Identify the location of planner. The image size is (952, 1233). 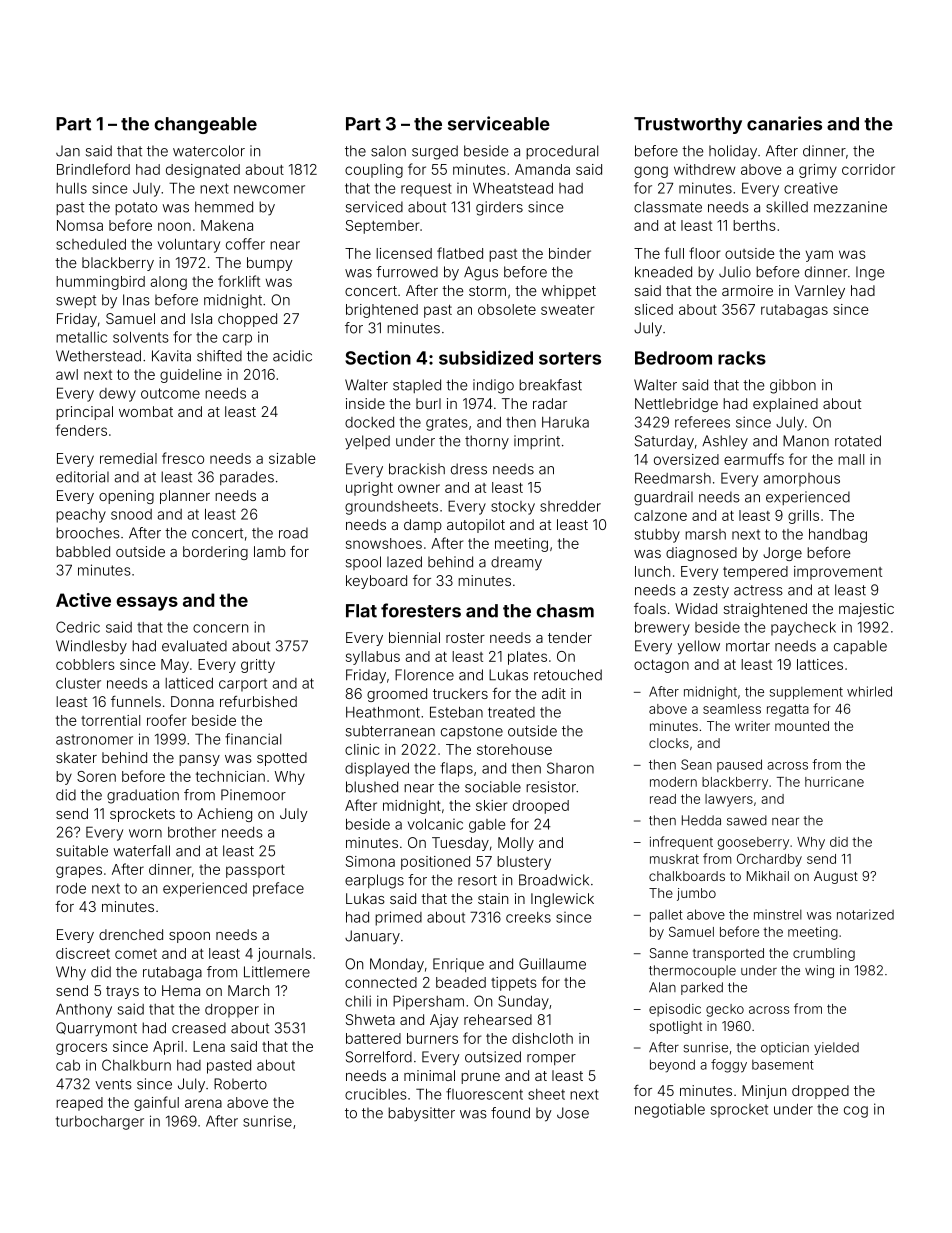
(185, 497).
